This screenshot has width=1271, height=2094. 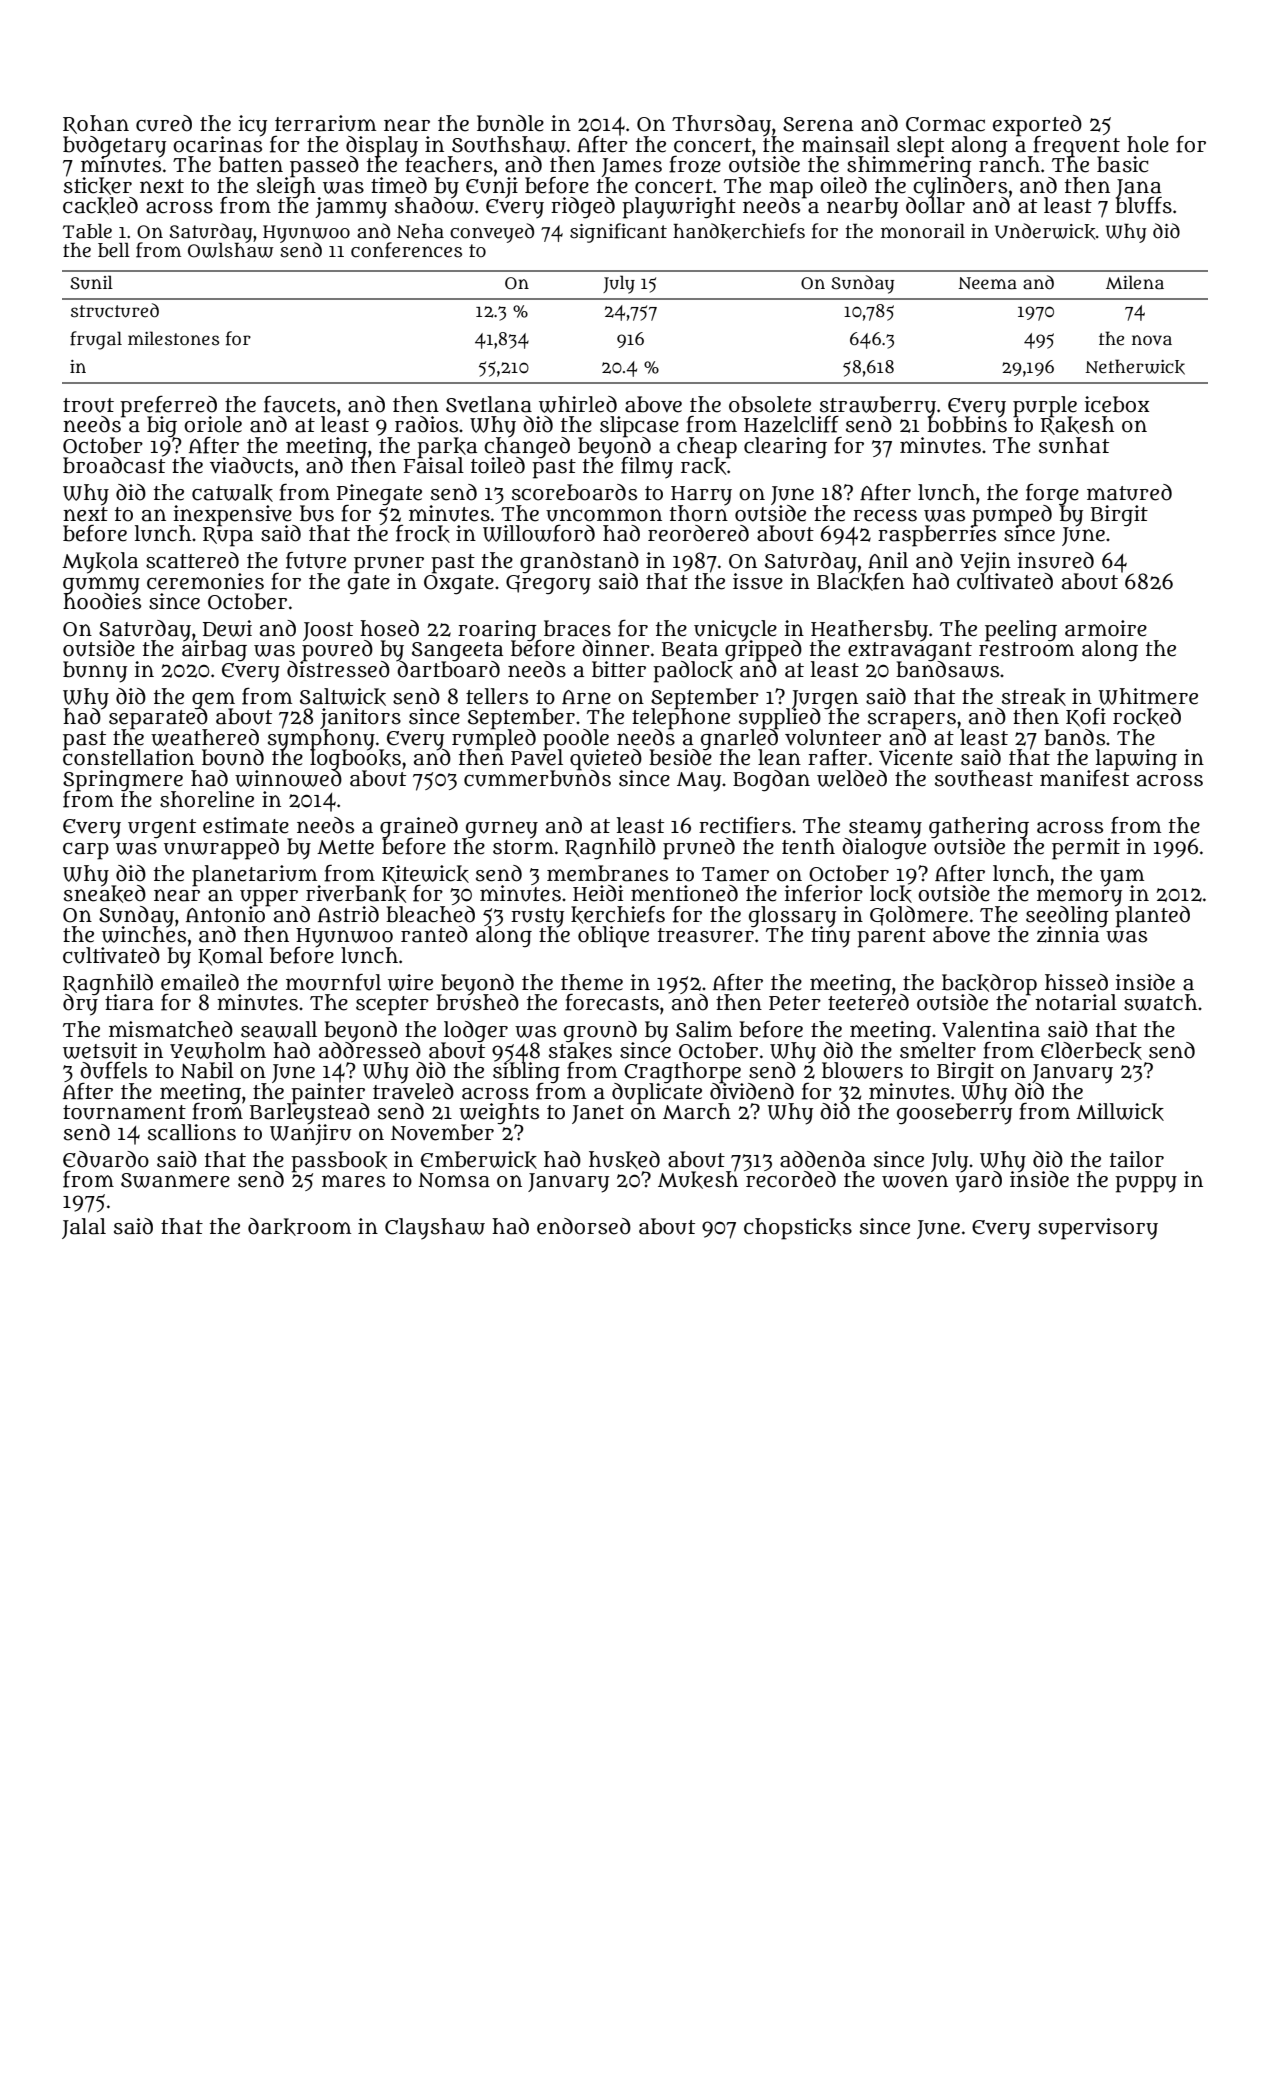 I want to click on emailed, so click(x=200, y=982).
